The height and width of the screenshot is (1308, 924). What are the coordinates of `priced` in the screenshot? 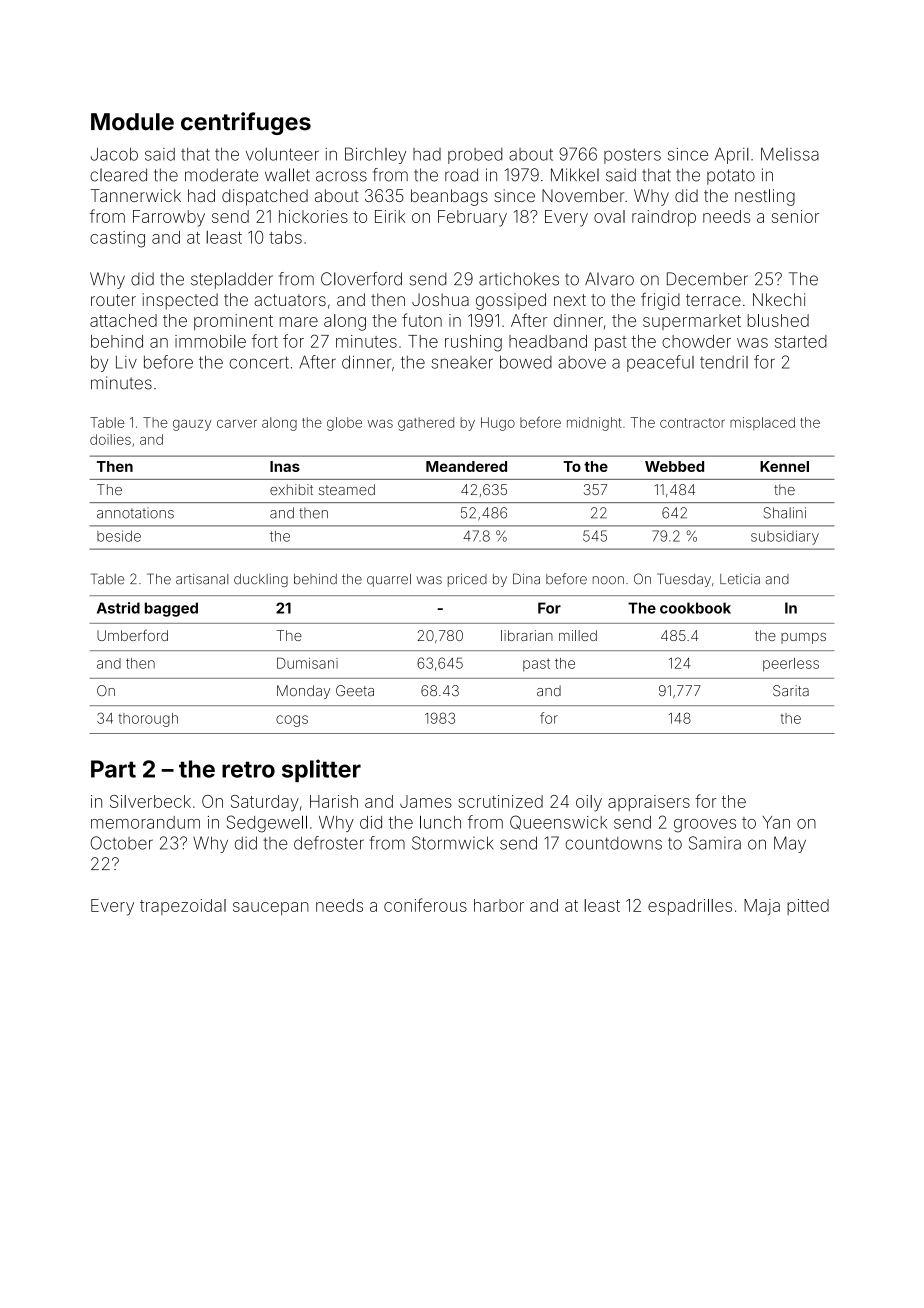 It's located at (467, 580).
